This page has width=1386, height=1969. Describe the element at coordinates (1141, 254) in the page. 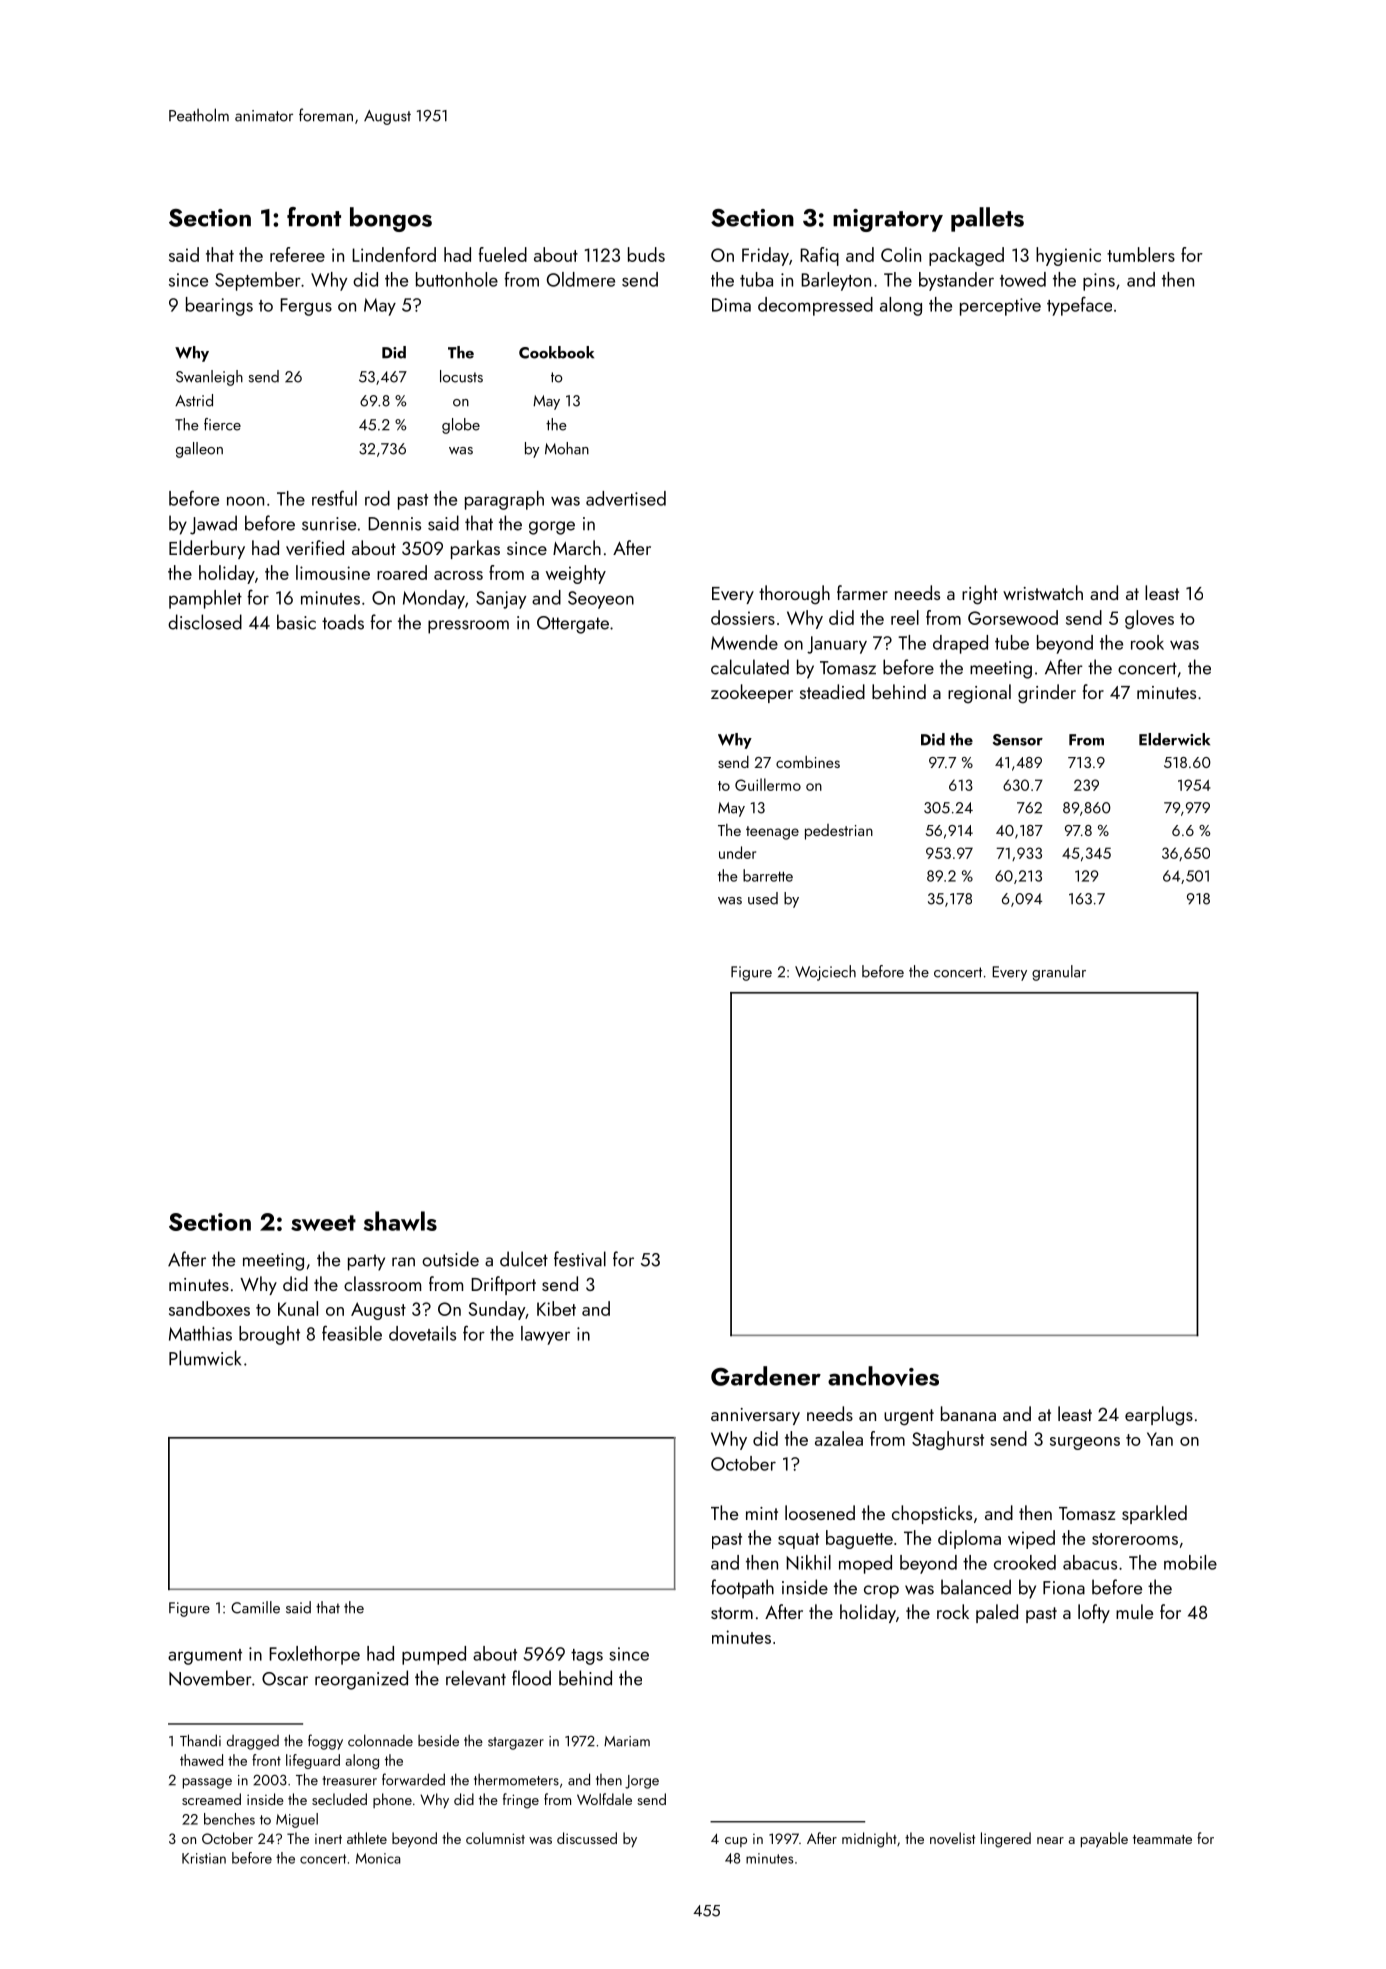

I see `tumblers` at that location.
